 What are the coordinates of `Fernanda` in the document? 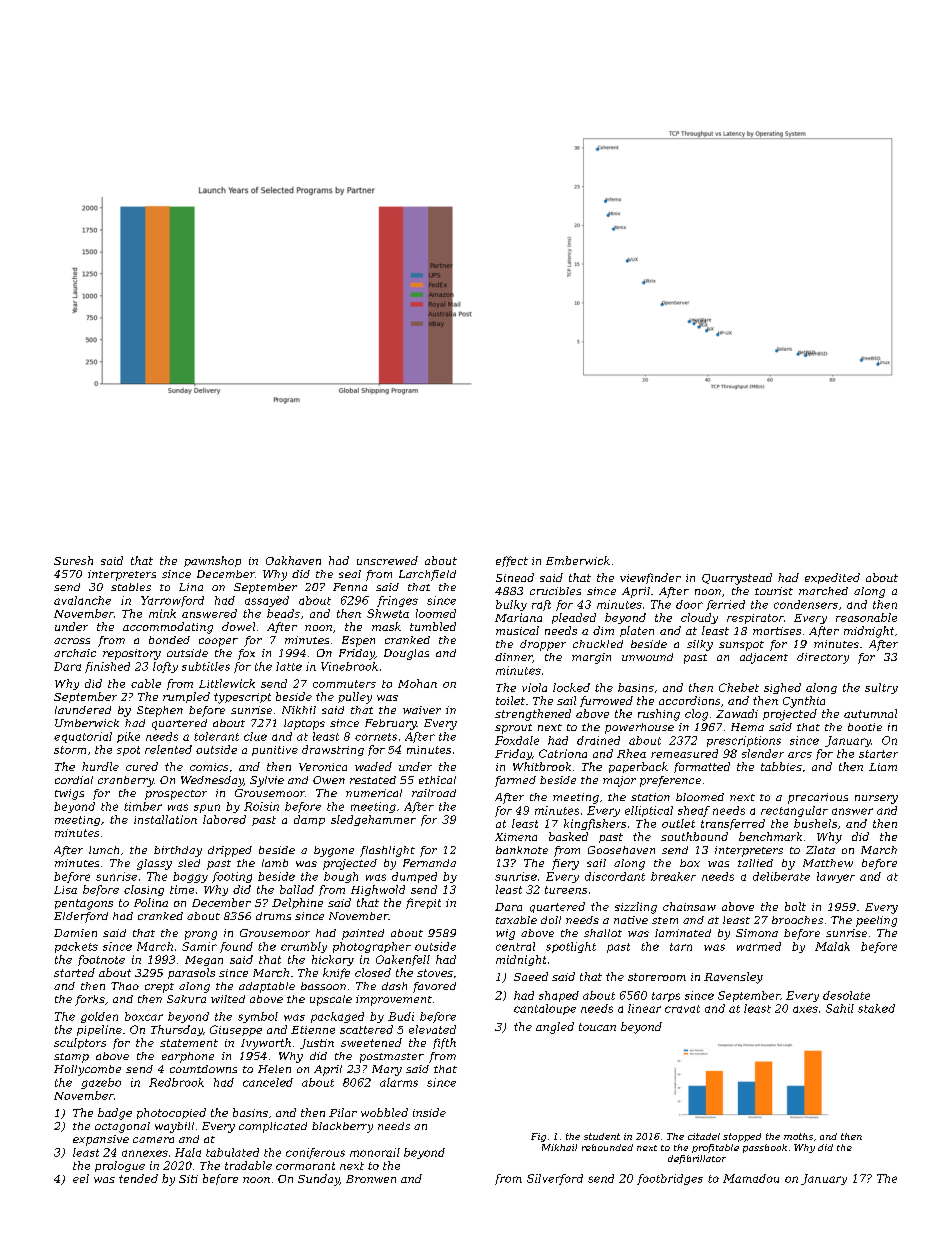 It's located at (429, 863).
